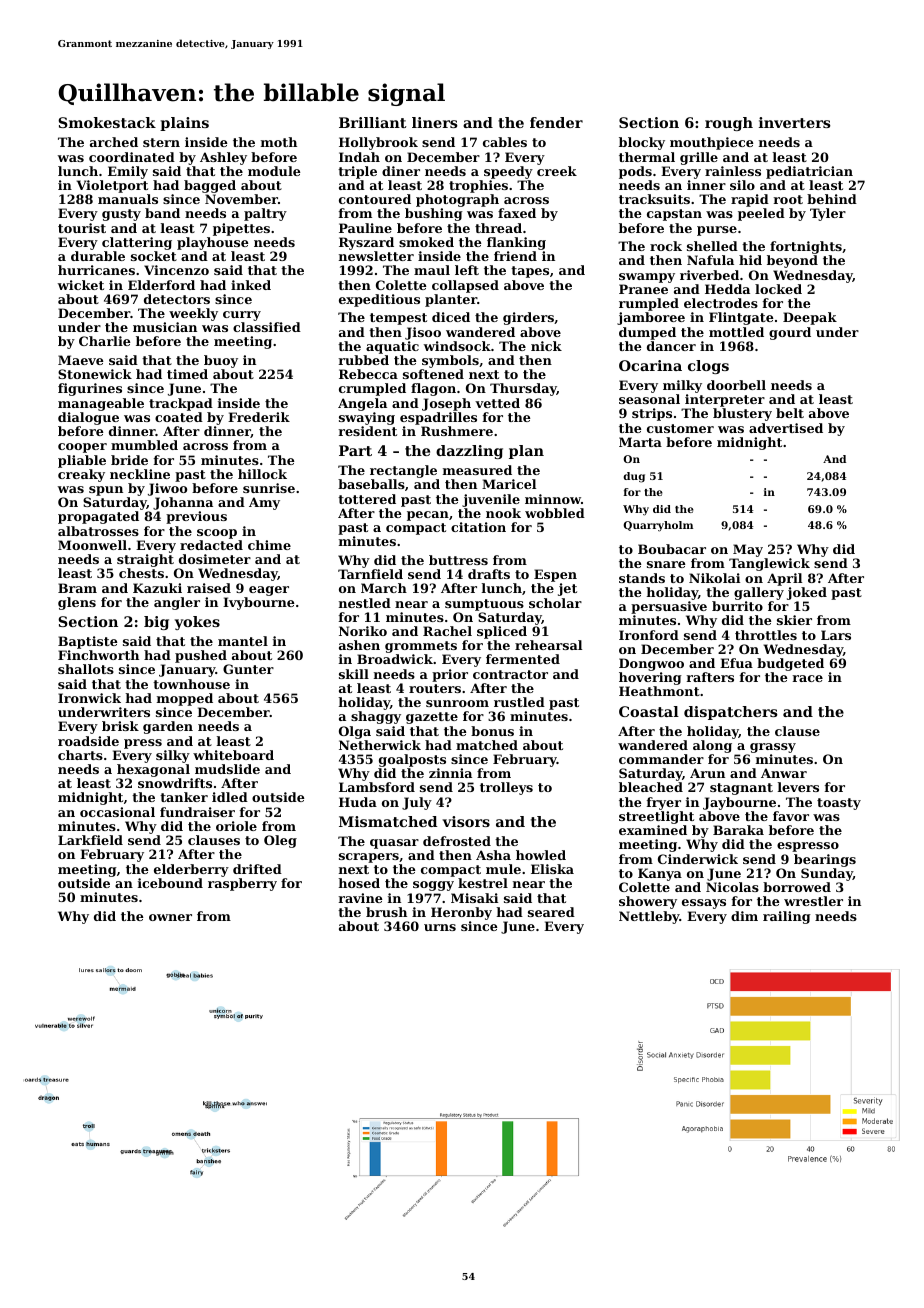 The width and height of the document is (924, 1308). Describe the element at coordinates (836, 635) in the document. I see `Lars` at that location.
